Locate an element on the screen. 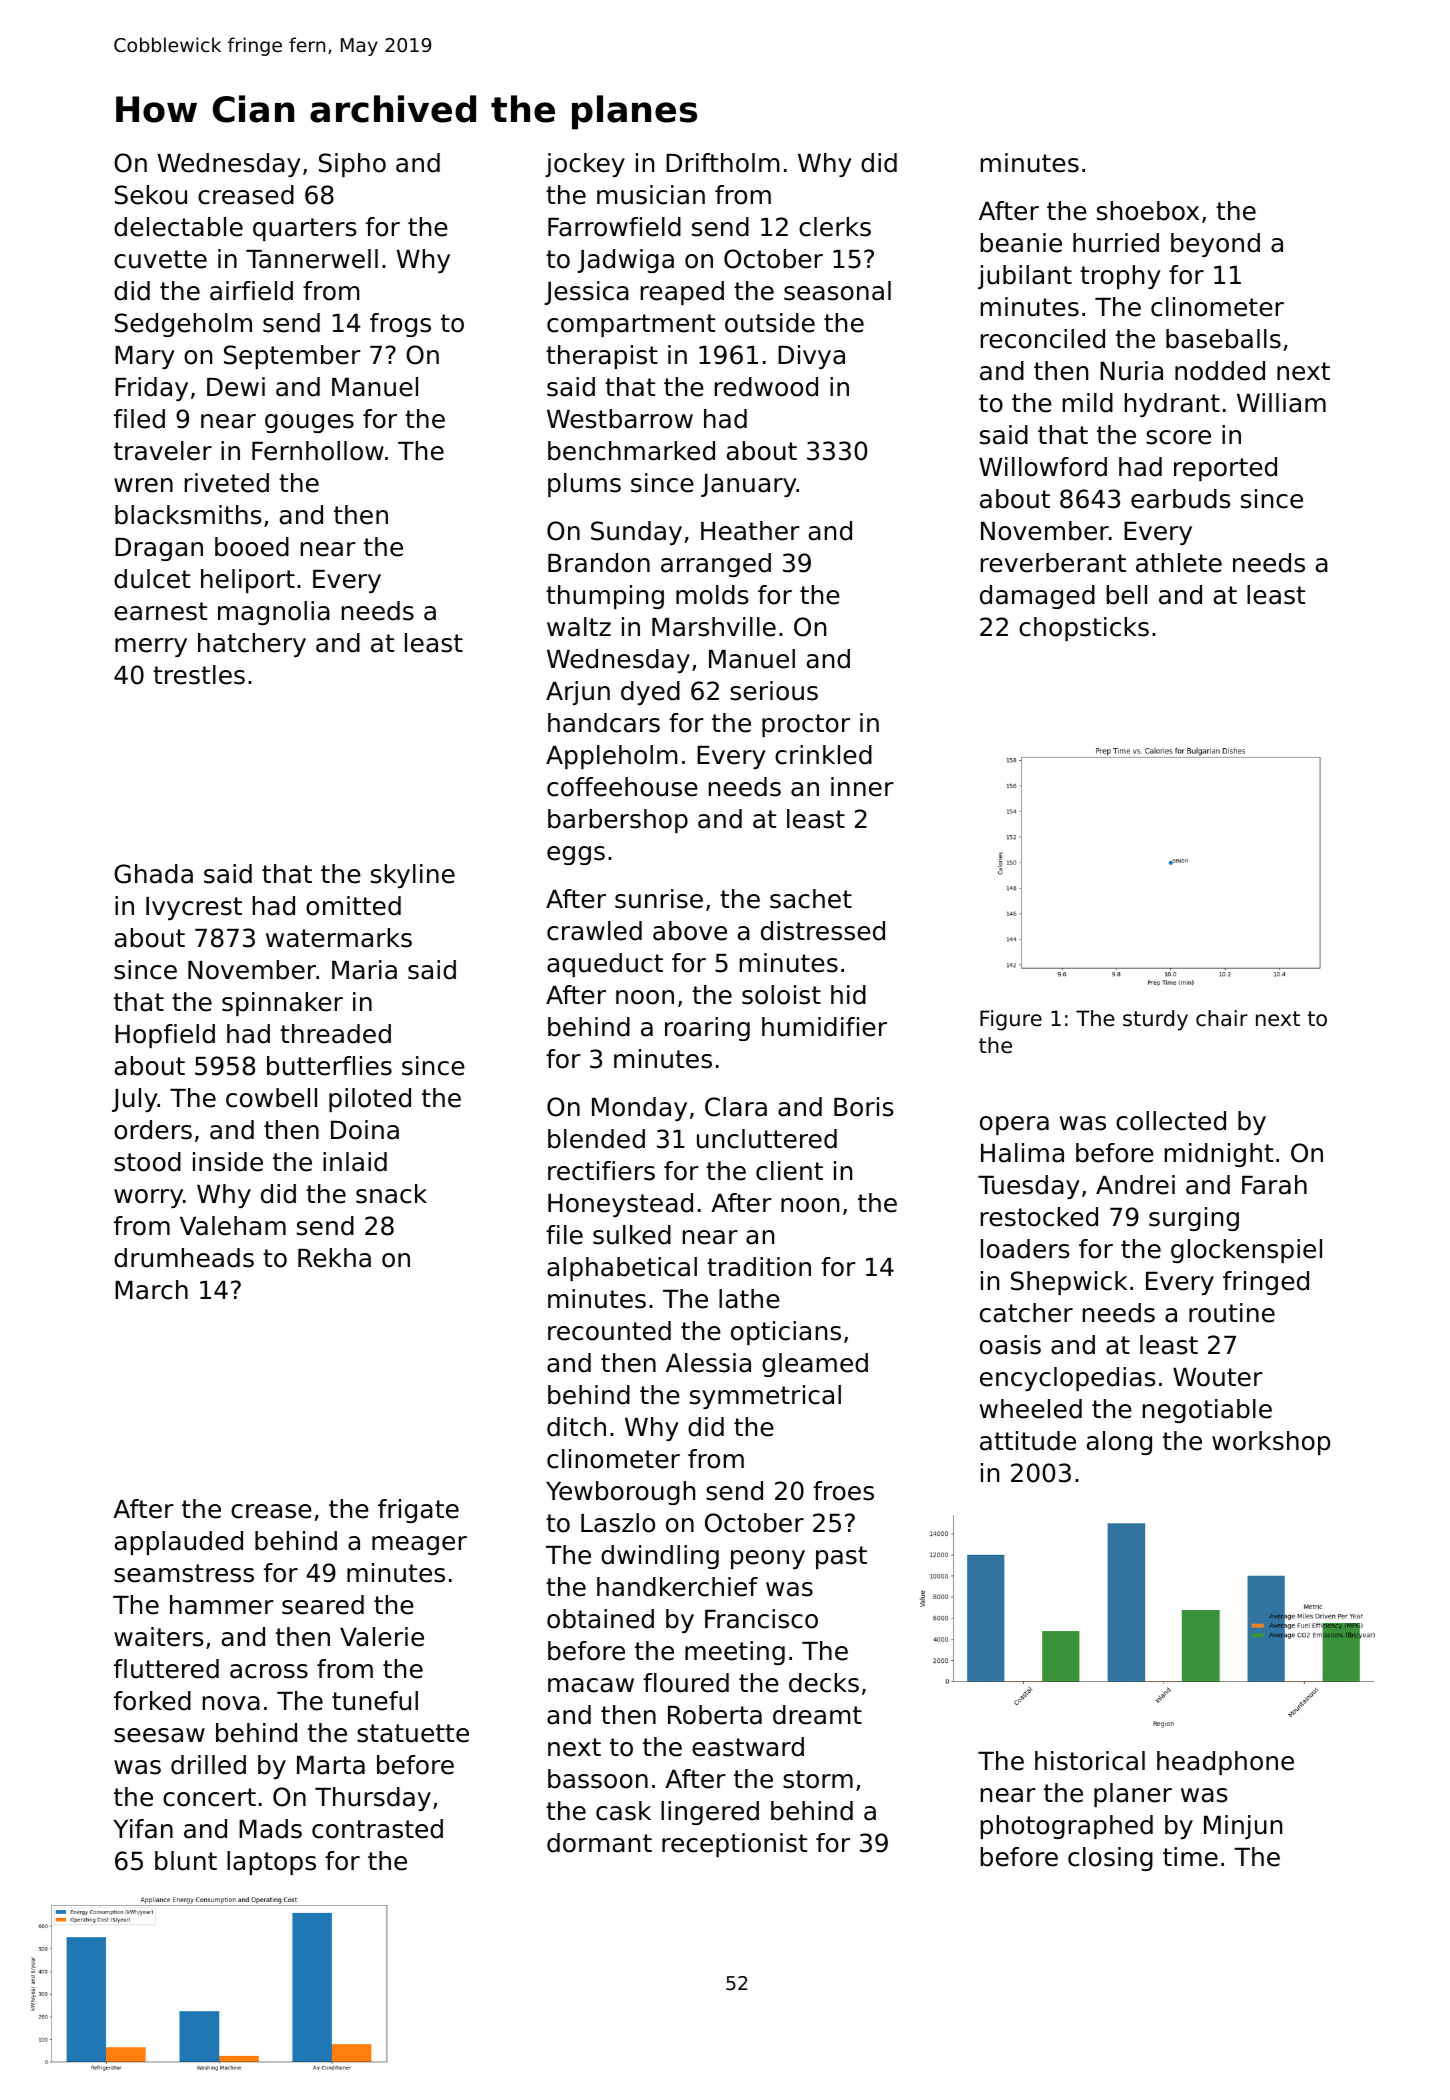 The width and height of the screenshot is (1450, 2100). Hopfield is located at coordinates (165, 1036).
